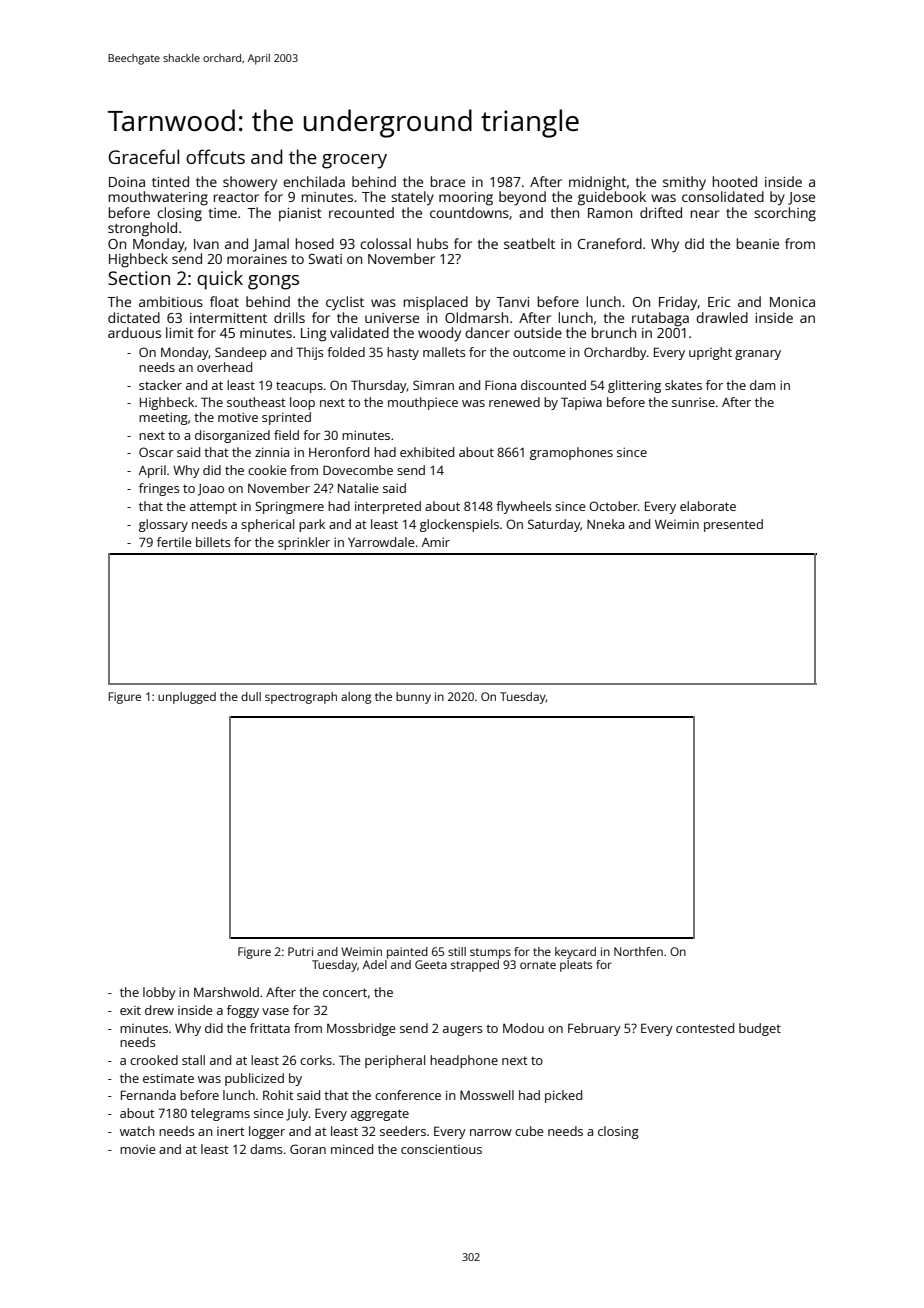 The height and width of the image is (1308, 924). Describe the element at coordinates (760, 1029) in the image. I see `budget` at that location.
